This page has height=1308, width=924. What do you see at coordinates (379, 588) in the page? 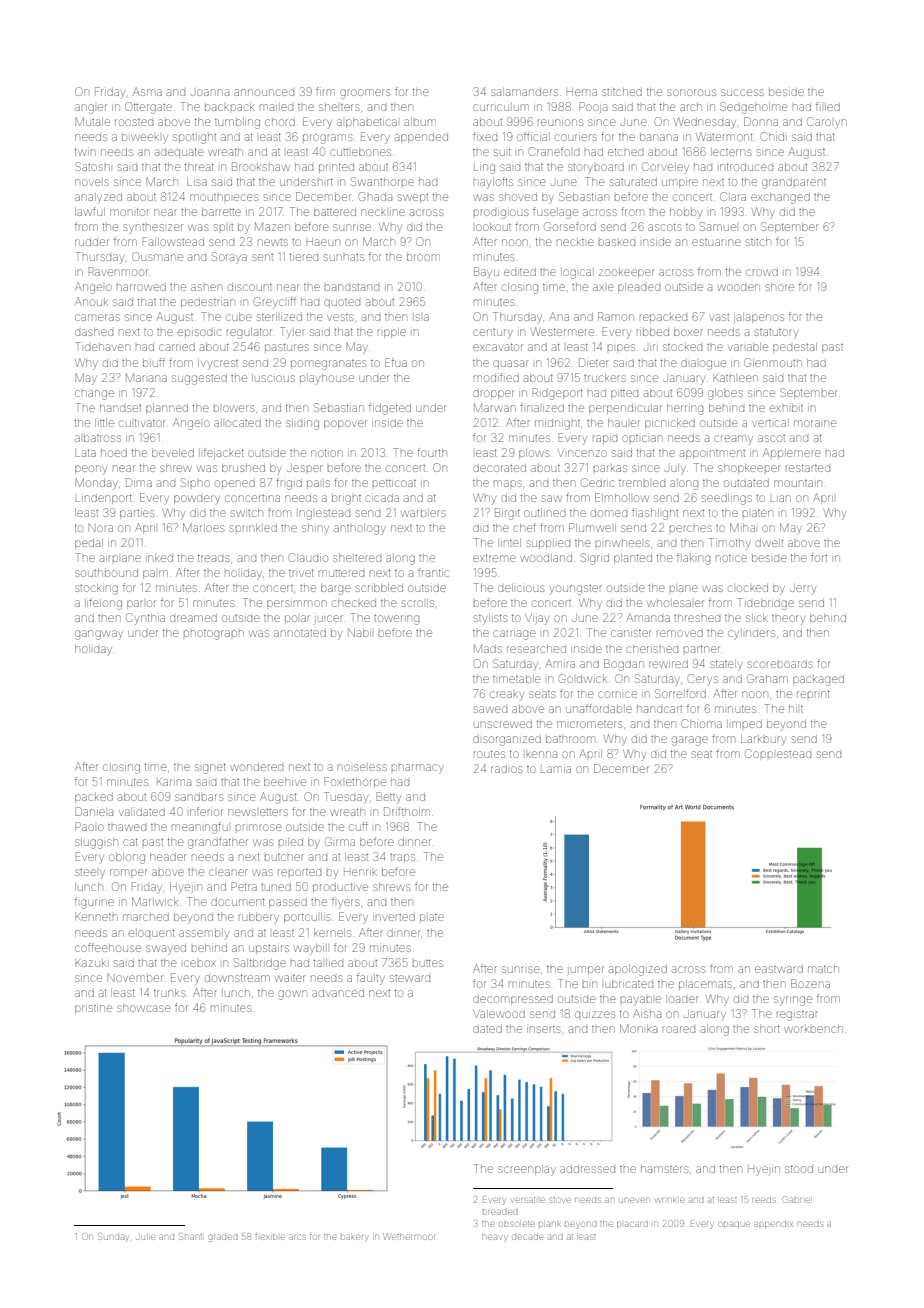
I see `scribbled` at bounding box center [379, 588].
